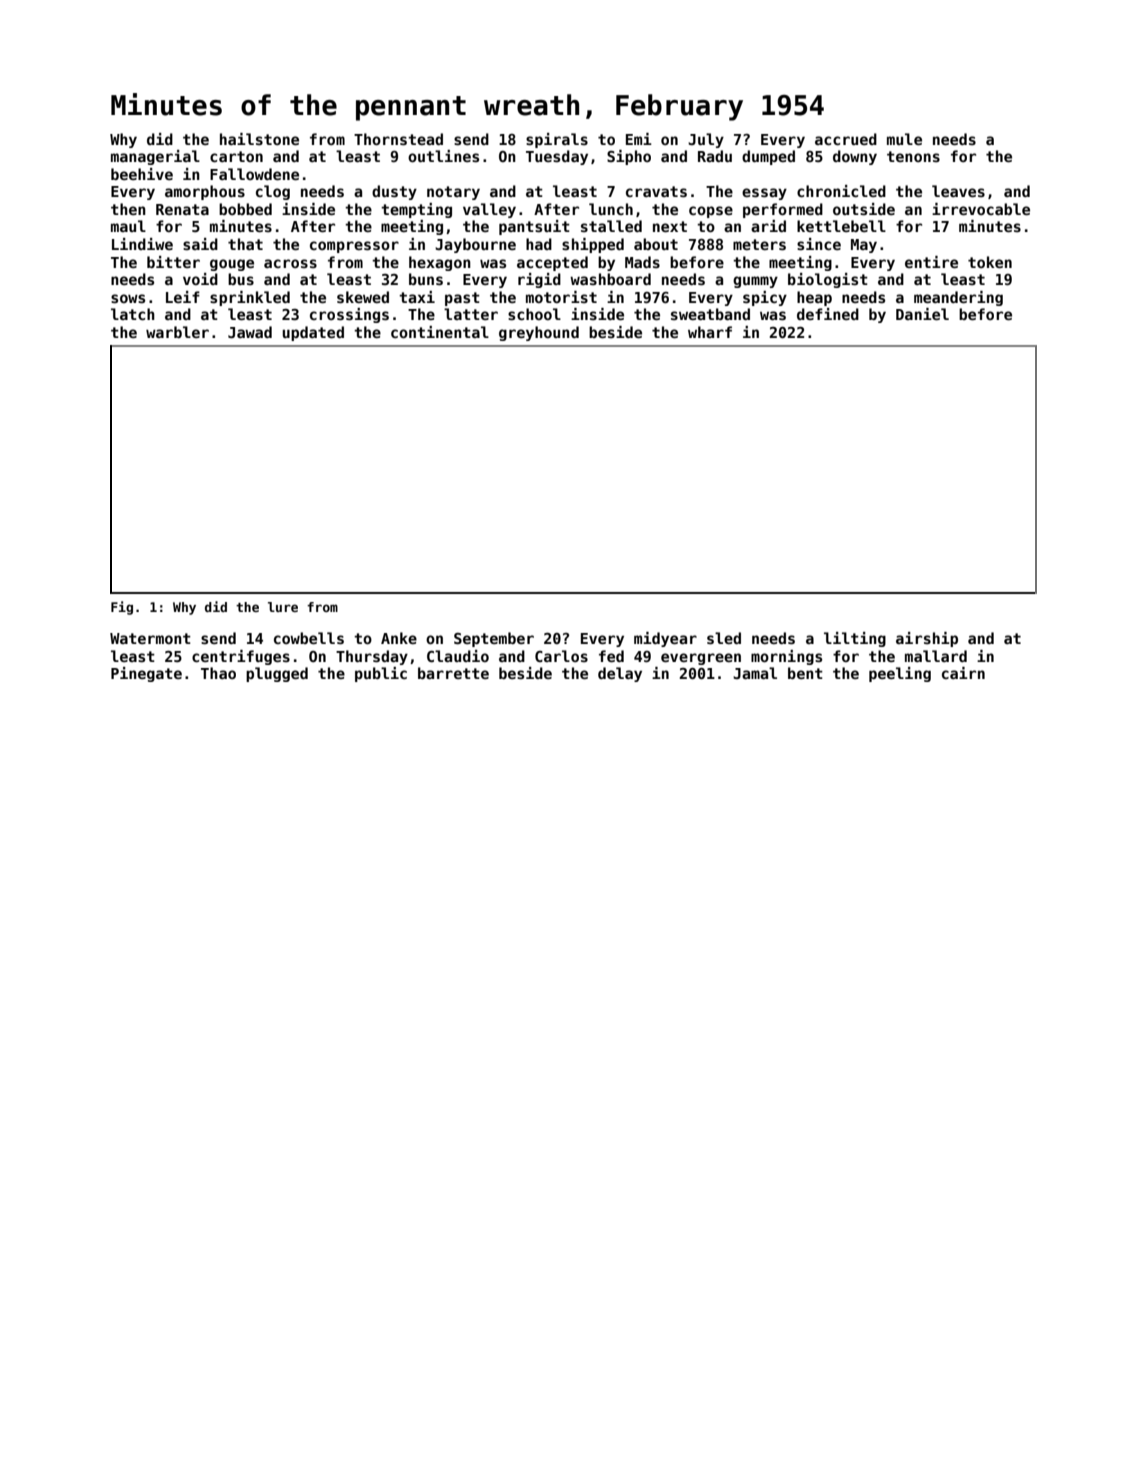  I want to click on defined, so click(828, 314).
